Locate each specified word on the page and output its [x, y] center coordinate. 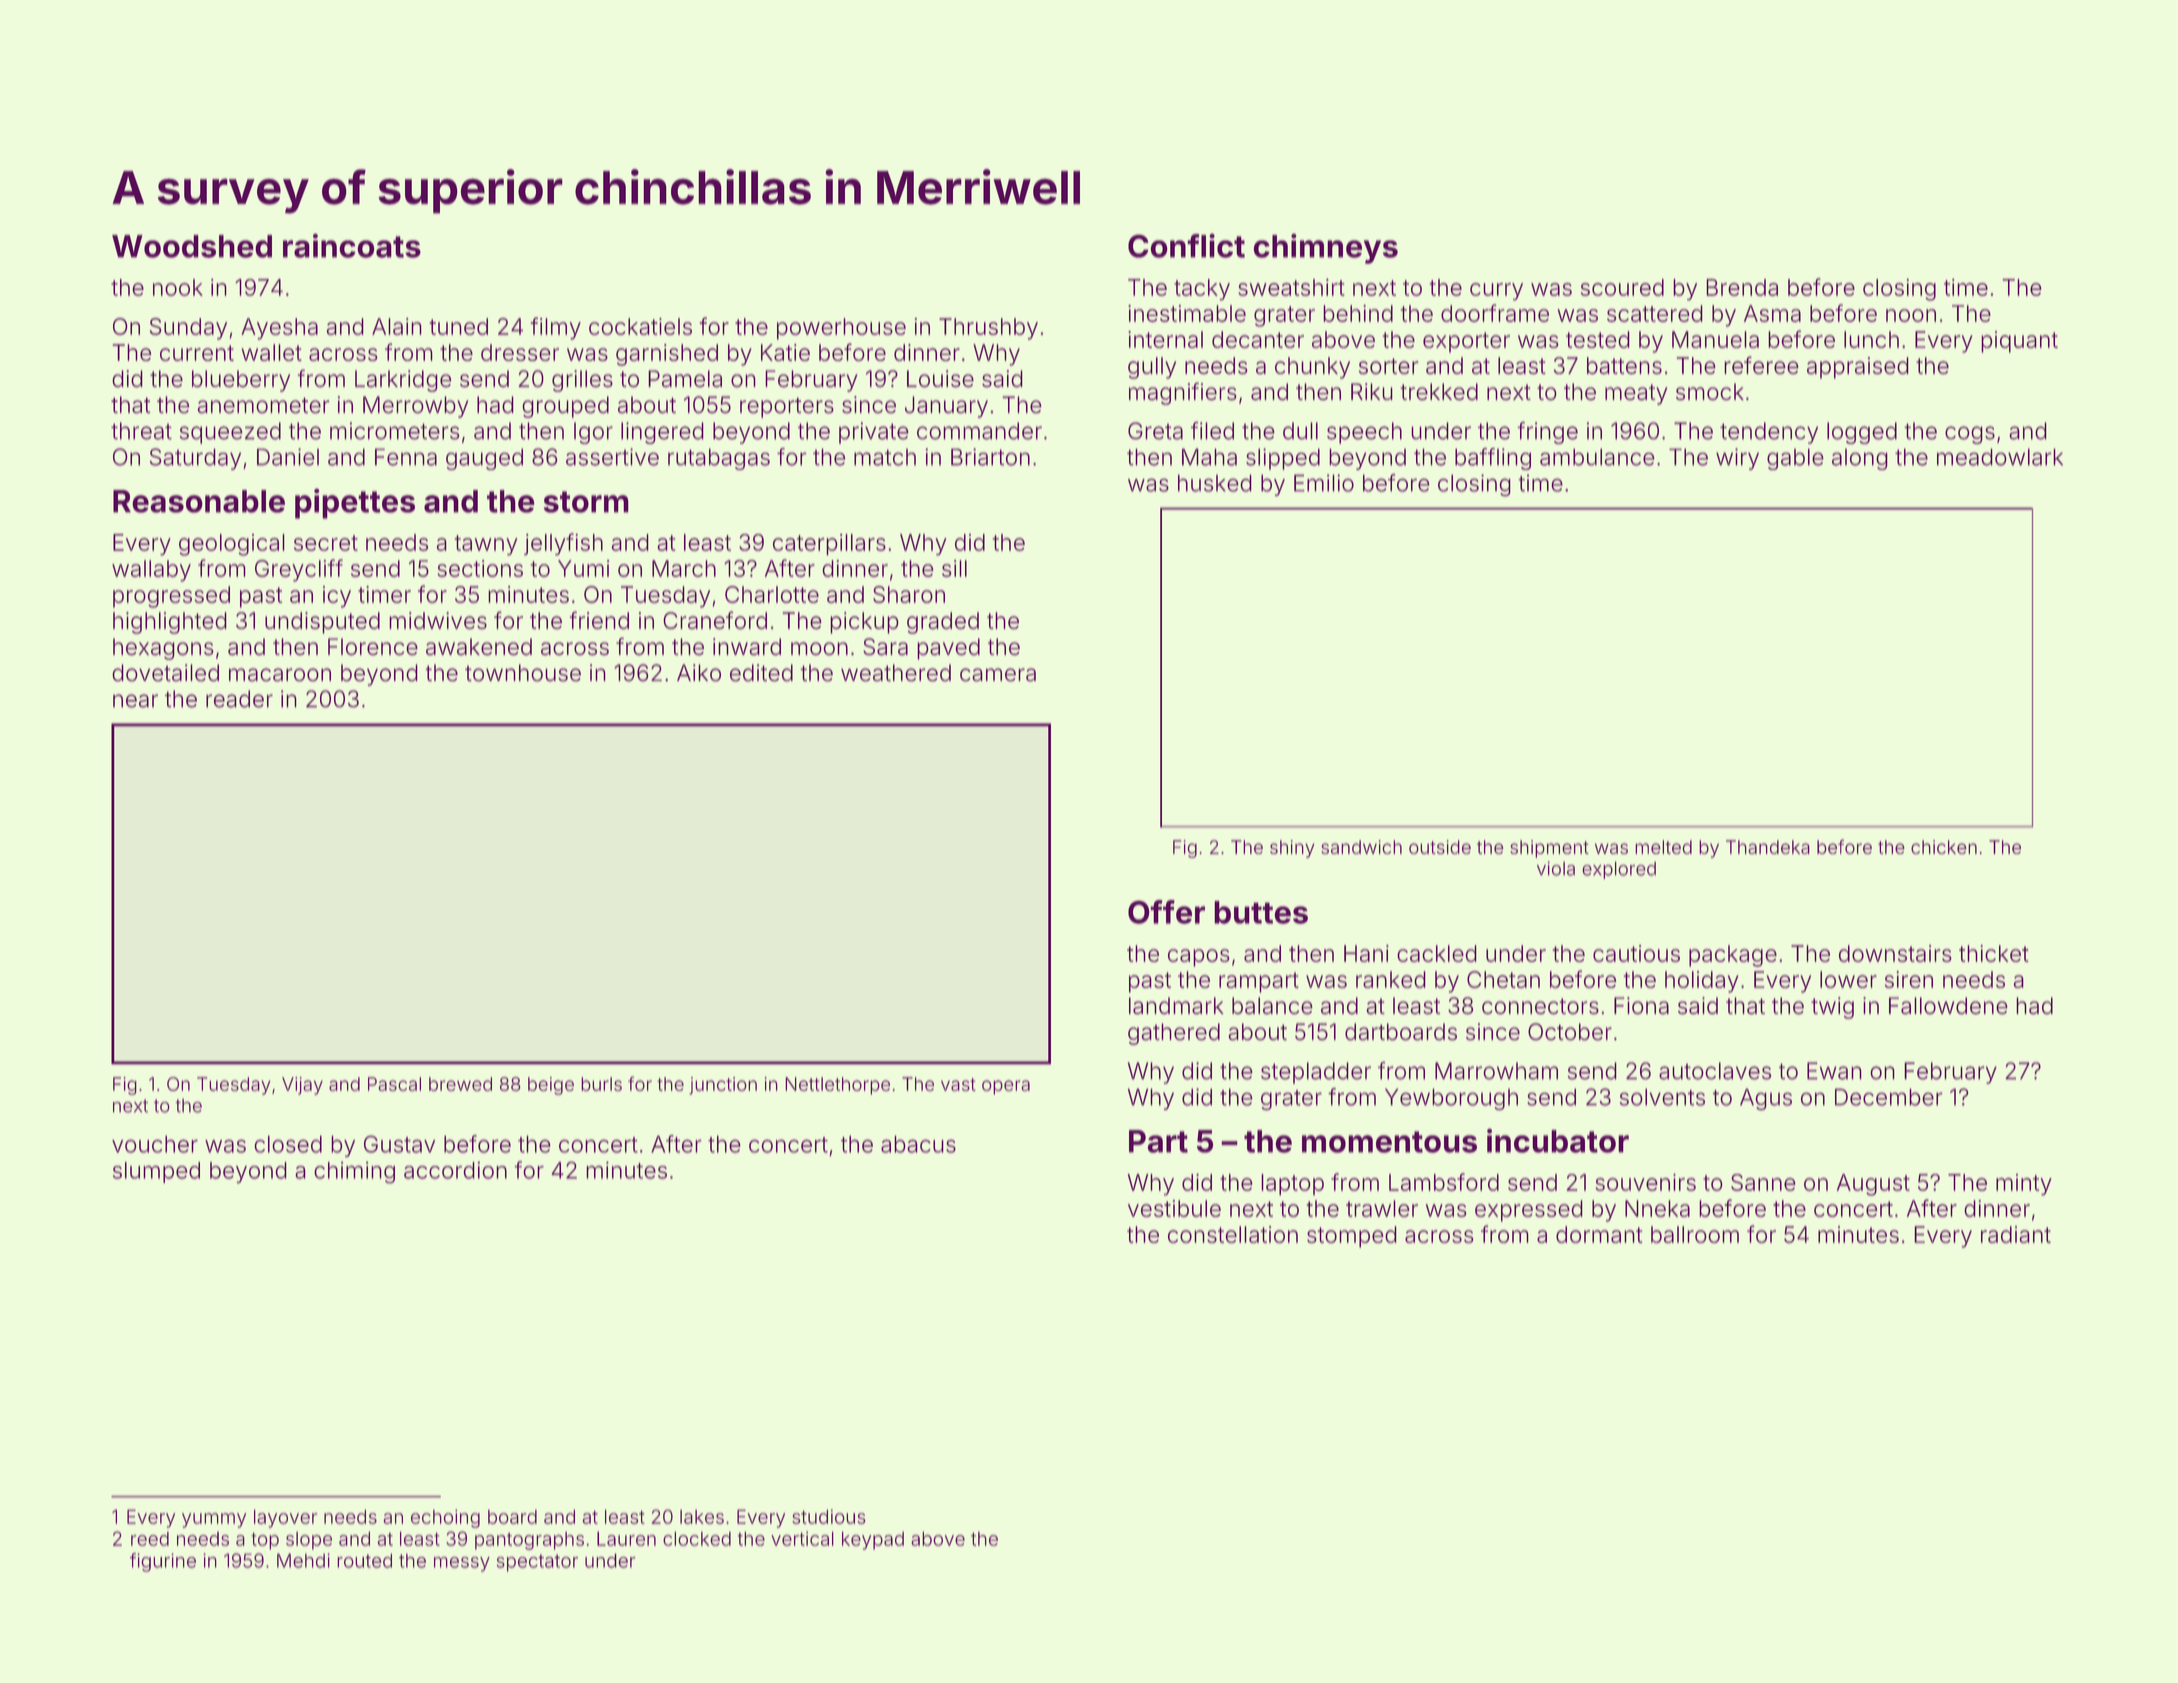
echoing [445, 1518]
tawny [486, 545]
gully [1152, 368]
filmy [556, 328]
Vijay [302, 1086]
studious [829, 1516]
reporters [787, 407]
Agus [1766, 1099]
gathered [1174, 1034]
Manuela [1715, 339]
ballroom [1695, 1234]
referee [1761, 365]
